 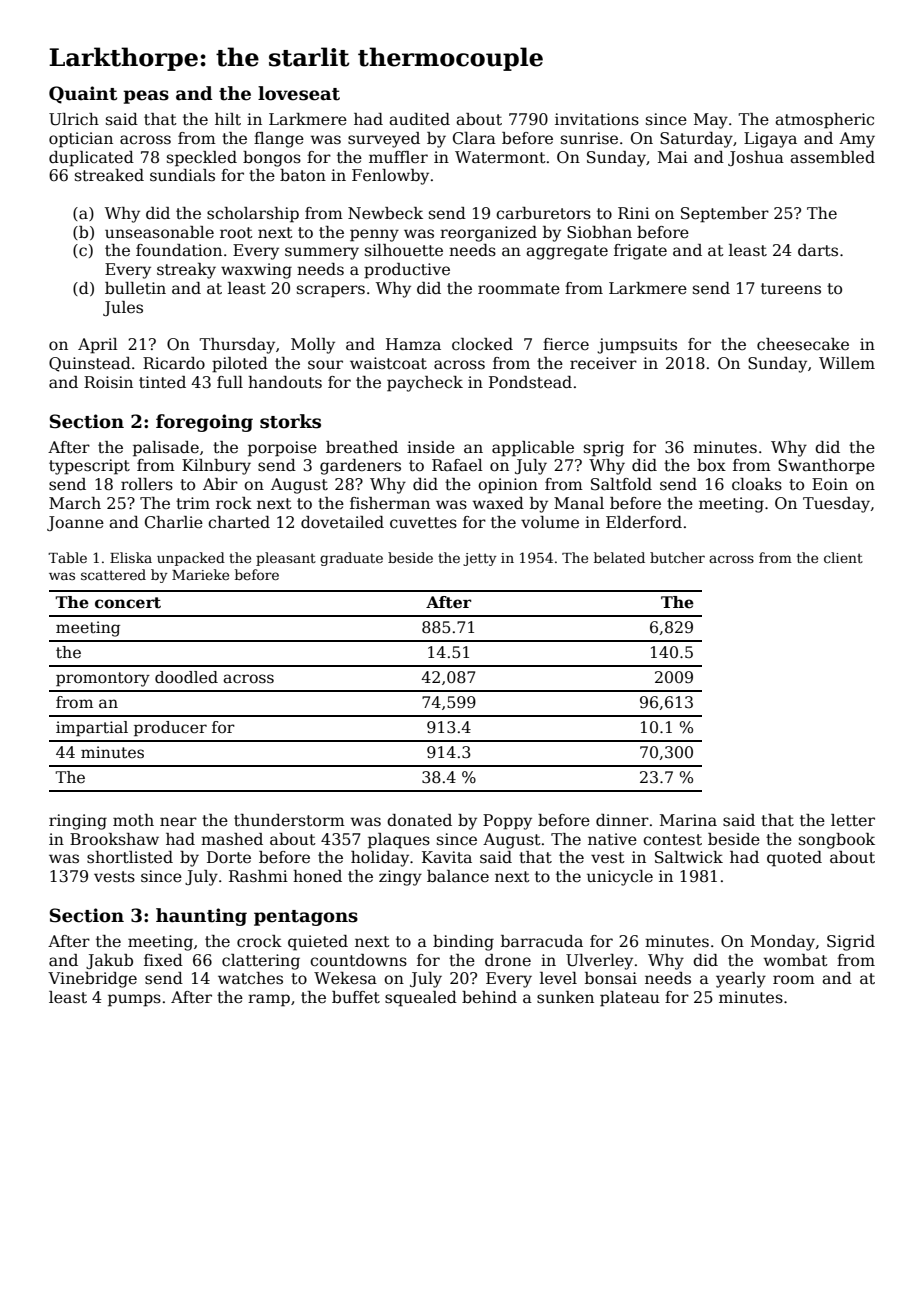 What do you see at coordinates (480, 559) in the screenshot?
I see `jetty` at bounding box center [480, 559].
